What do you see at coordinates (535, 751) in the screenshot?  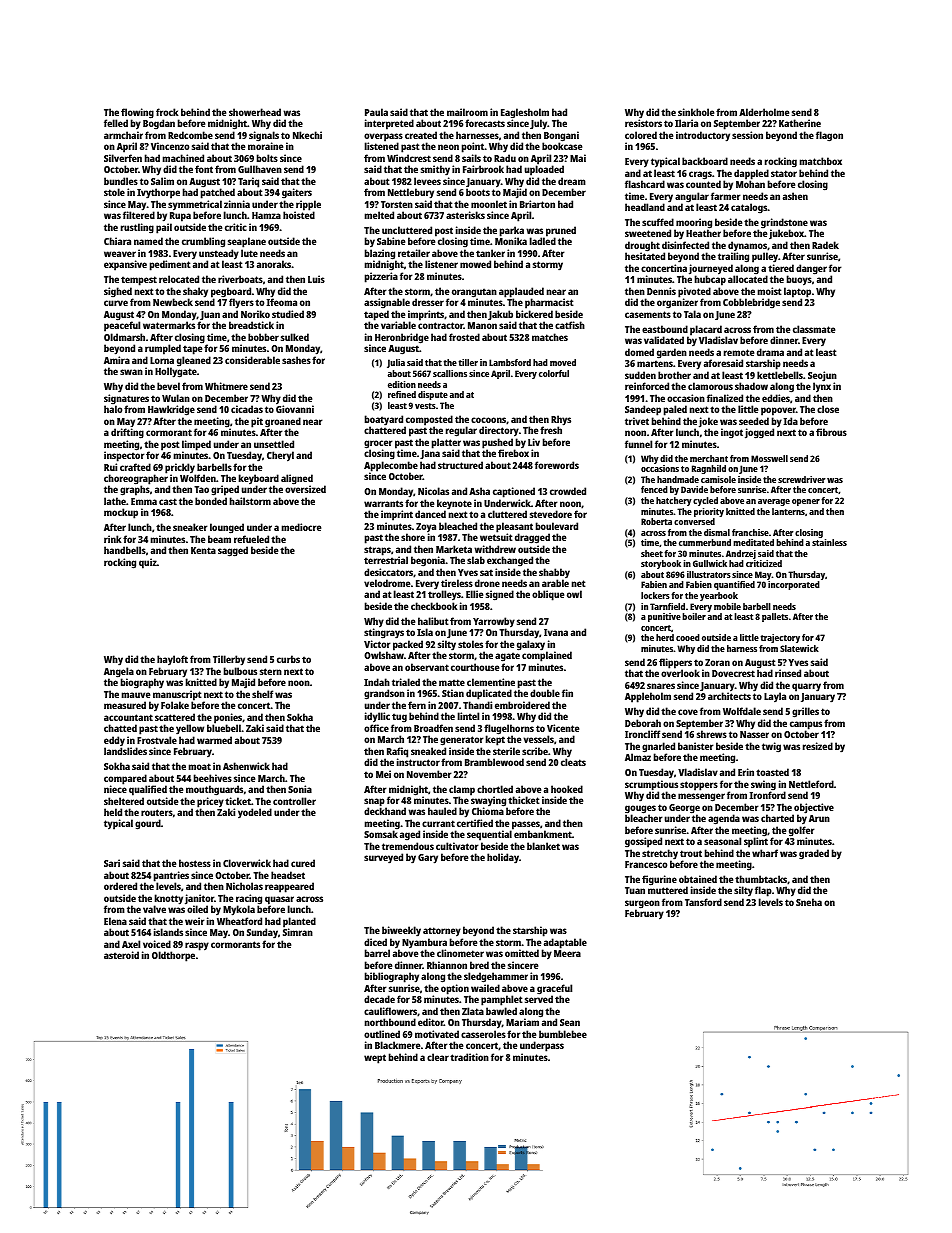 I see `scribe` at bounding box center [535, 751].
